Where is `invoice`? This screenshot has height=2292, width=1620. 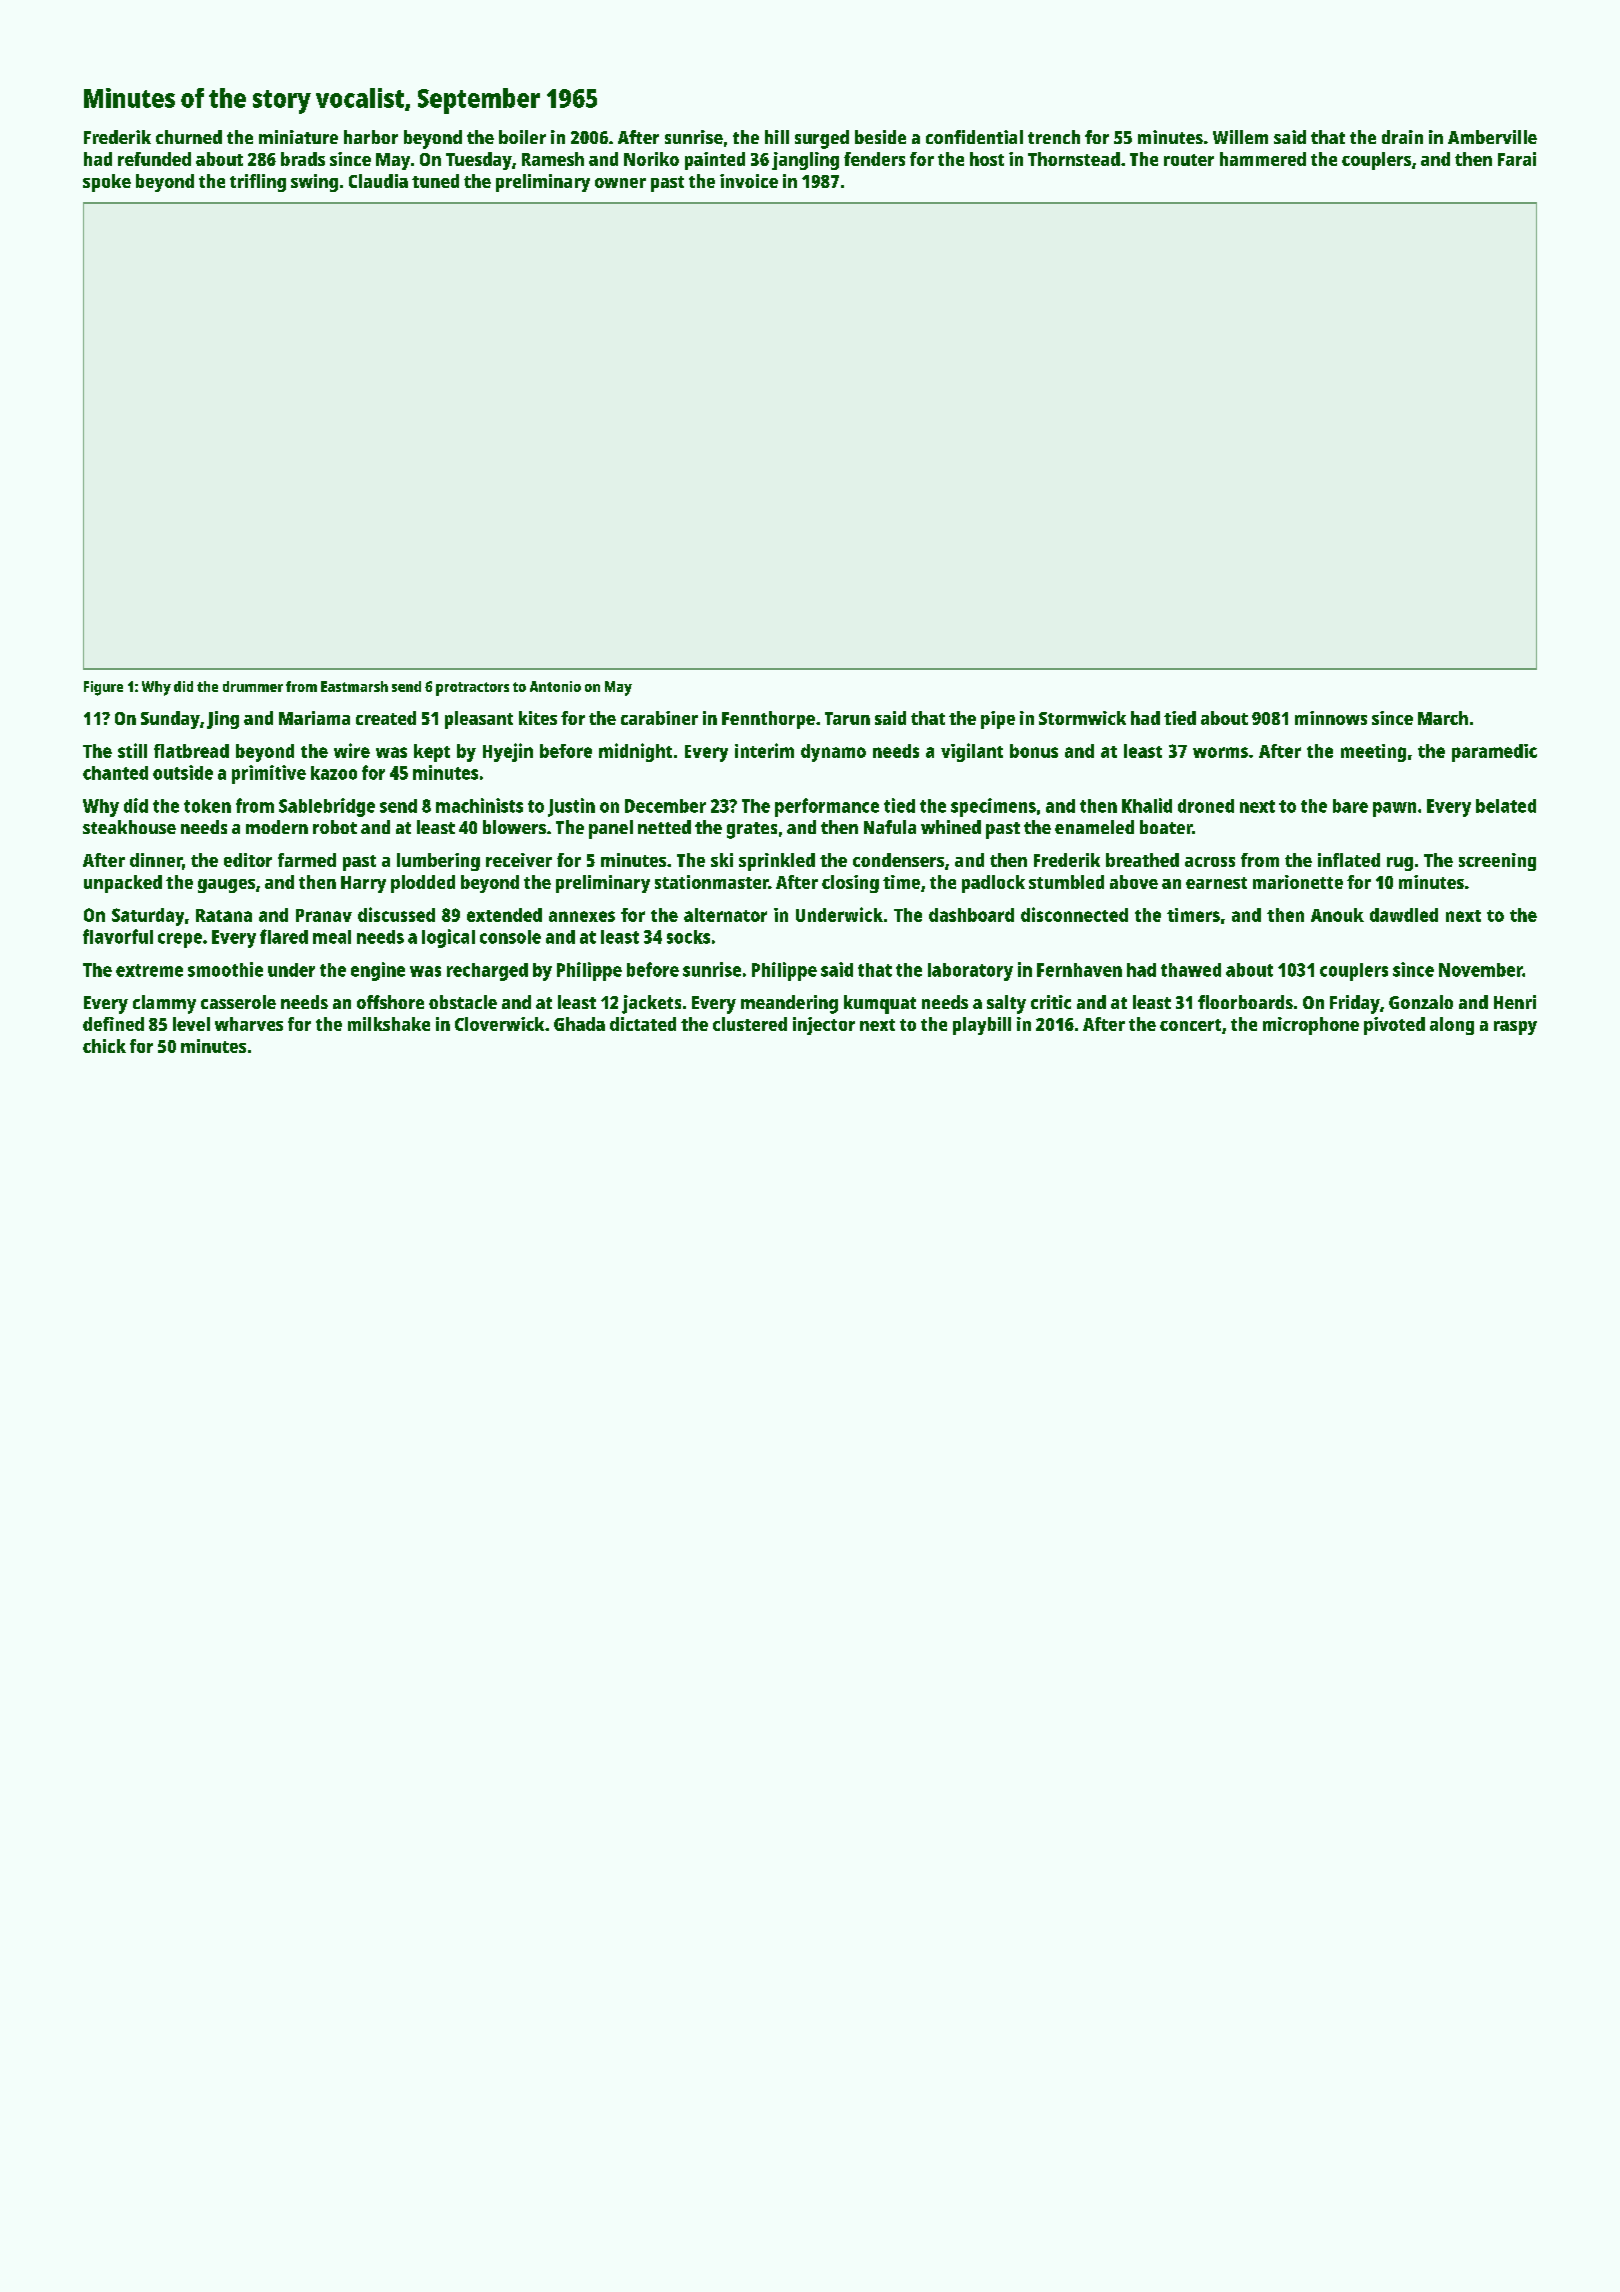 invoice is located at coordinates (749, 181).
